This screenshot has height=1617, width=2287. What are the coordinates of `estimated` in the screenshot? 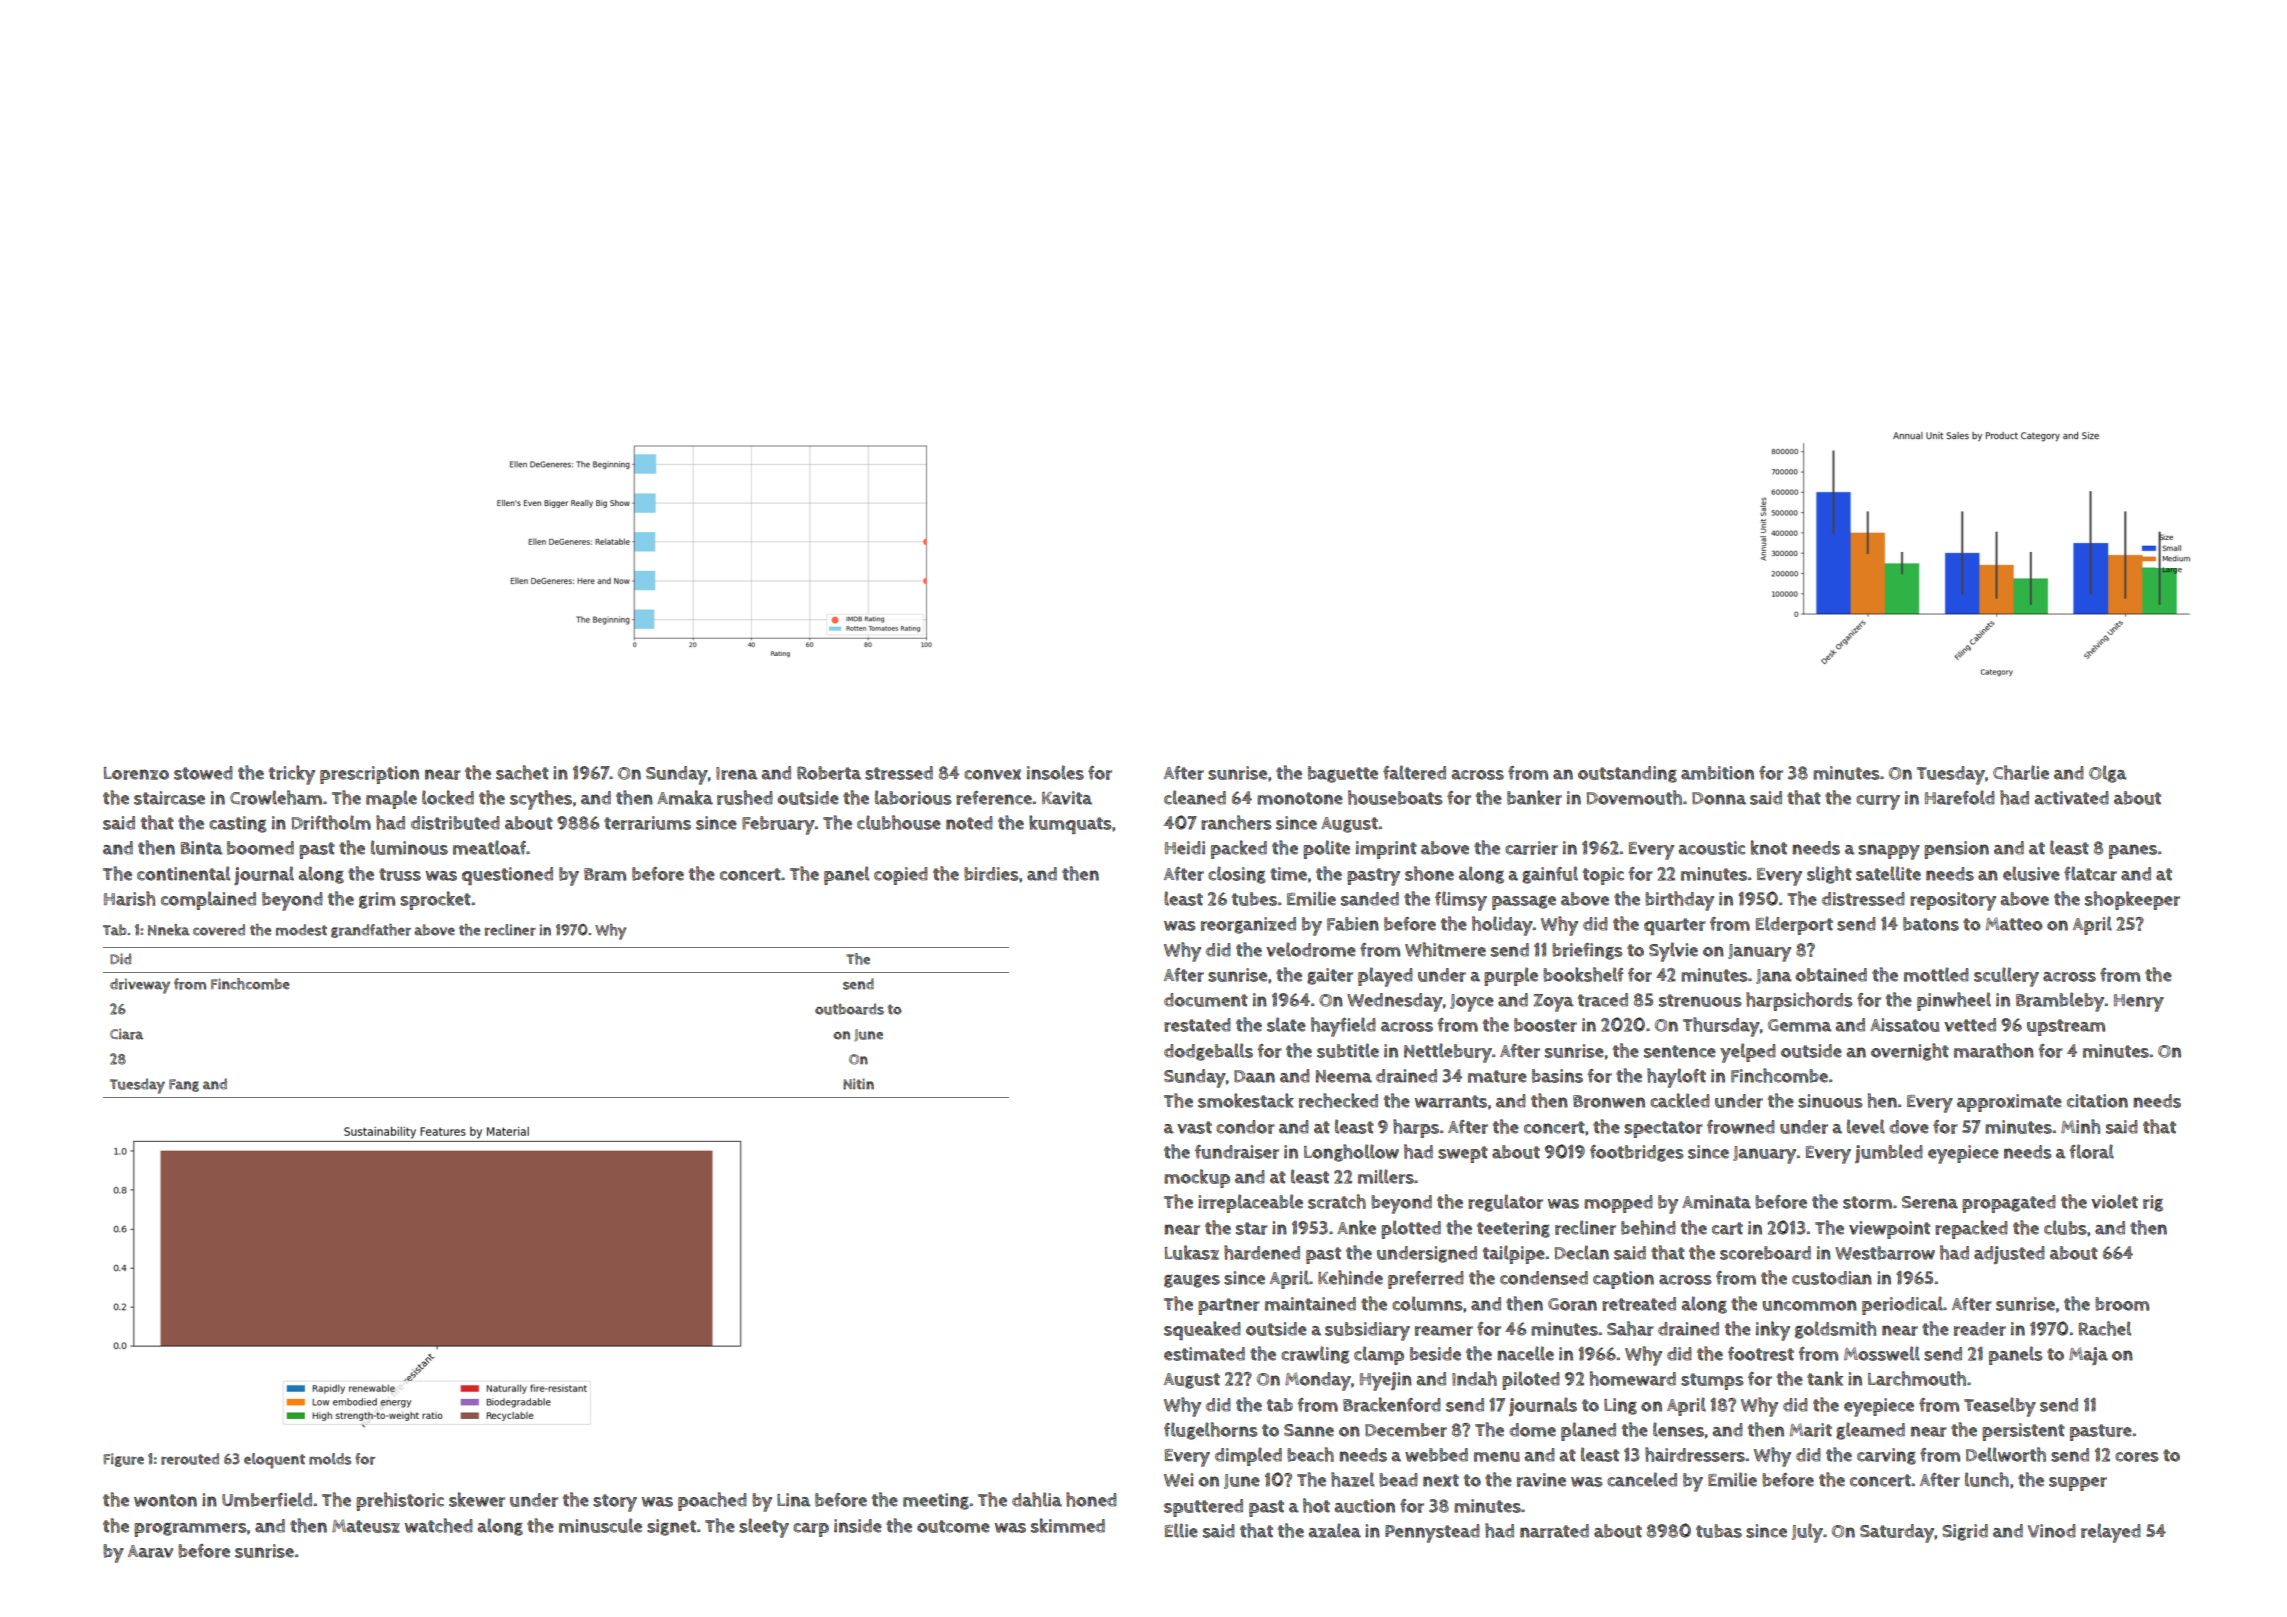 It's located at (1204, 1354).
